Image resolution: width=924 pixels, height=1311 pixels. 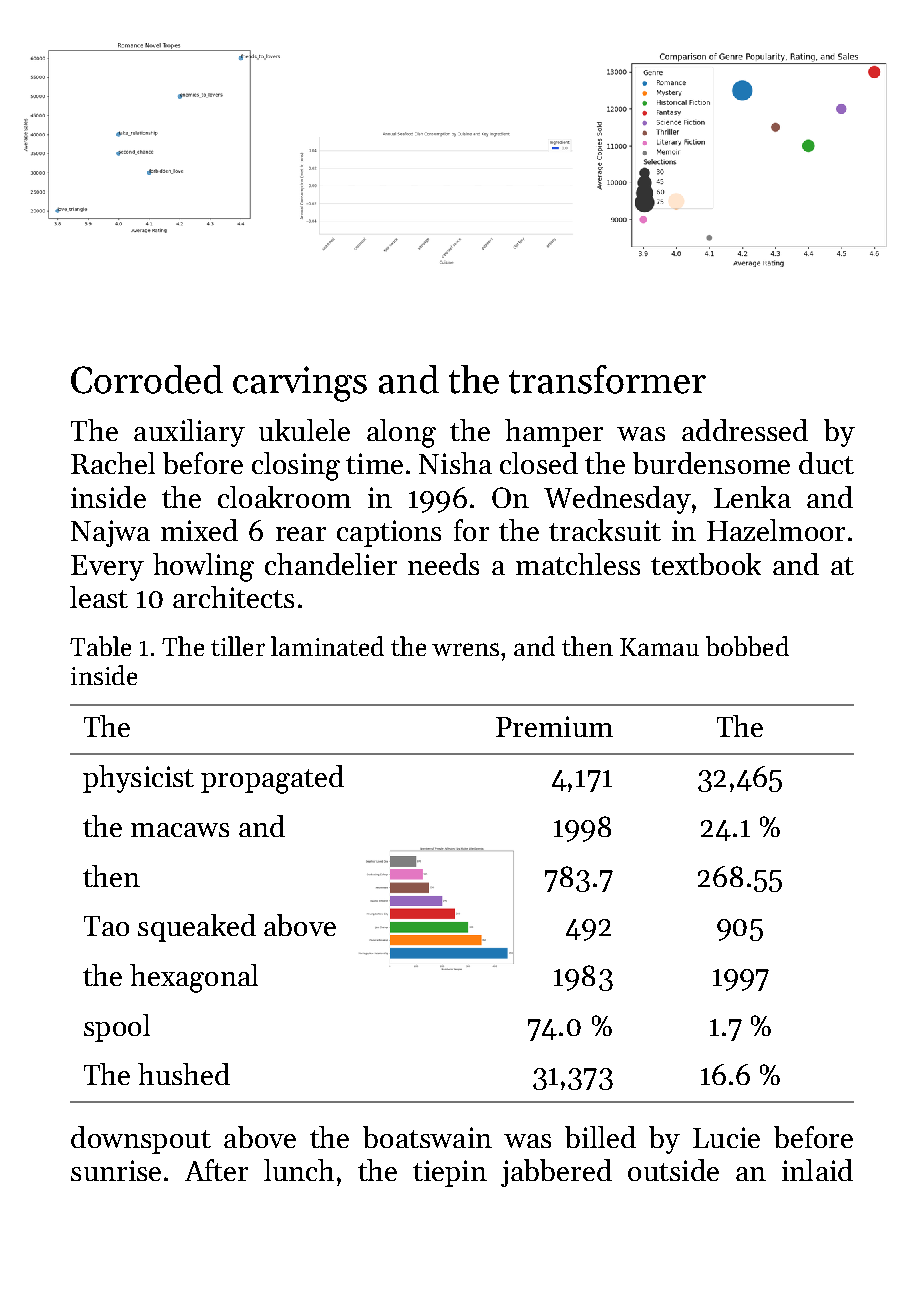 I want to click on sunrise, so click(x=116, y=1170).
